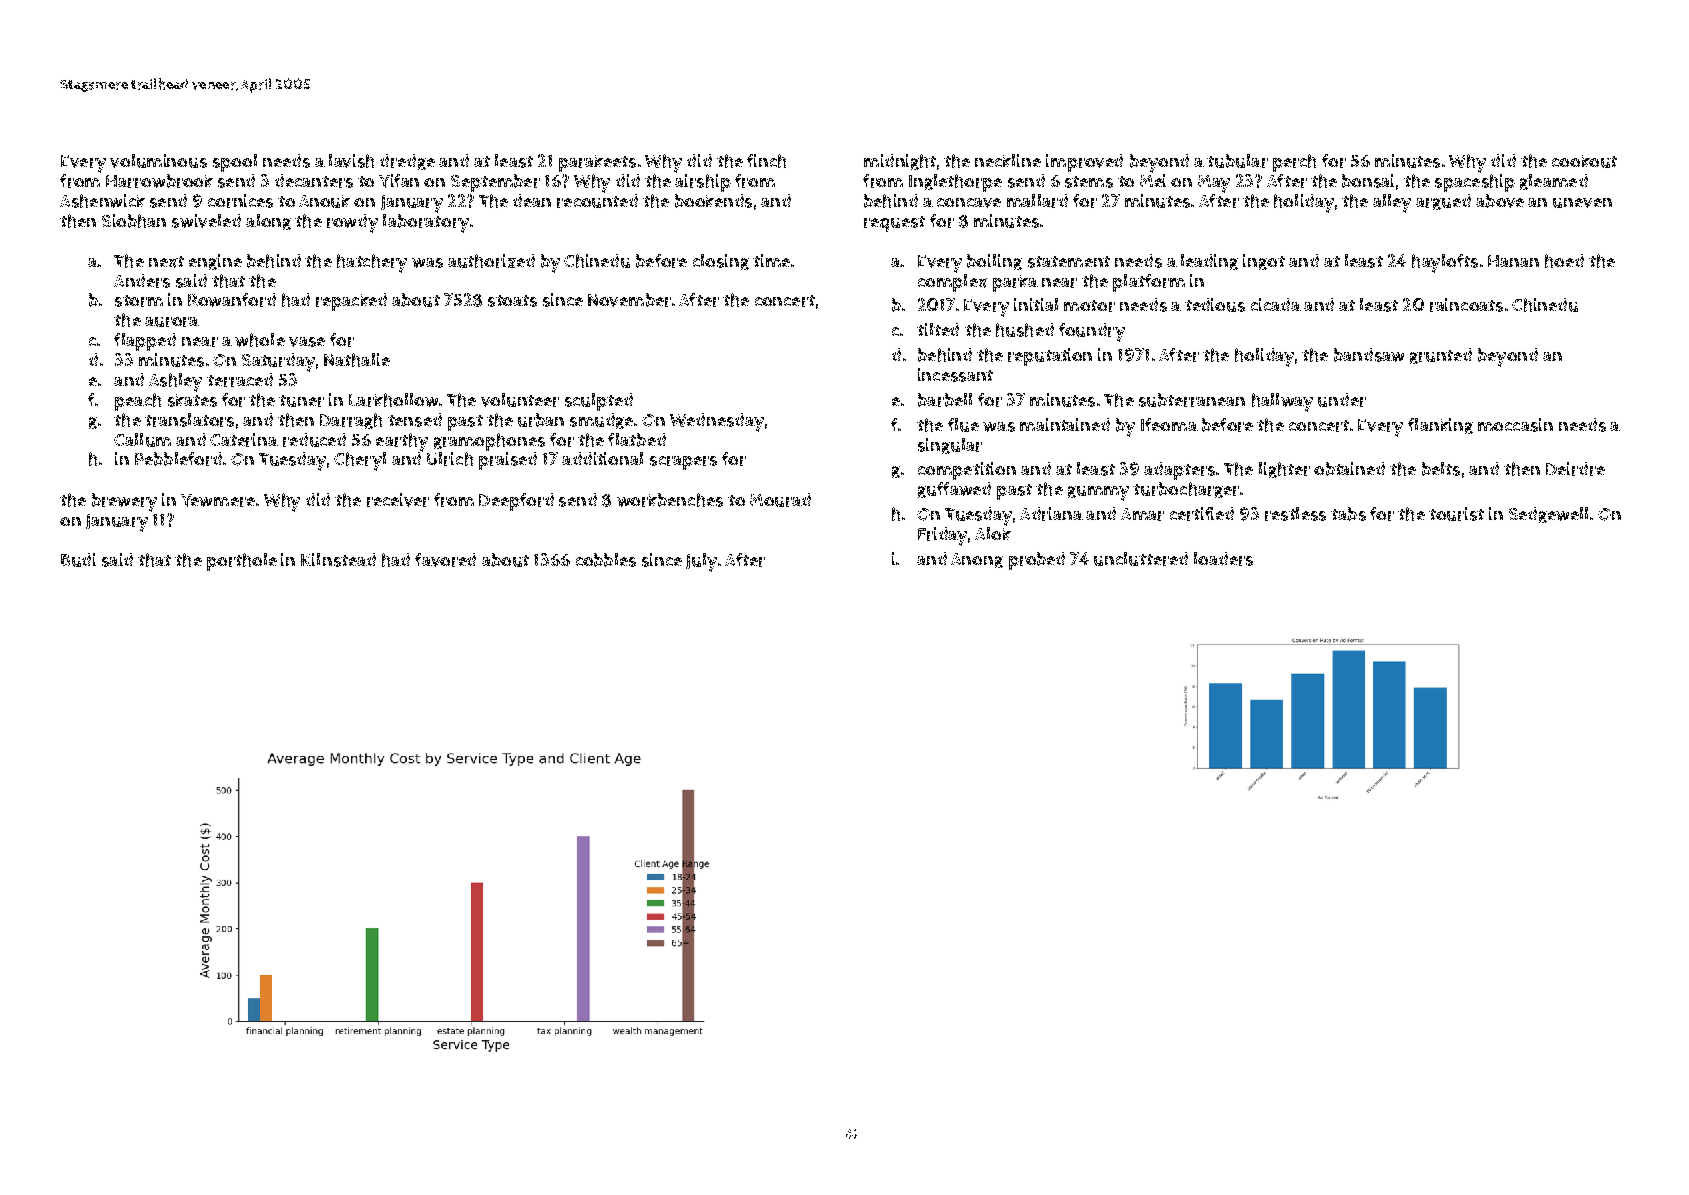 Image resolution: width=1689 pixels, height=1195 pixels. Describe the element at coordinates (218, 500) in the document. I see `Yewmere` at that location.
